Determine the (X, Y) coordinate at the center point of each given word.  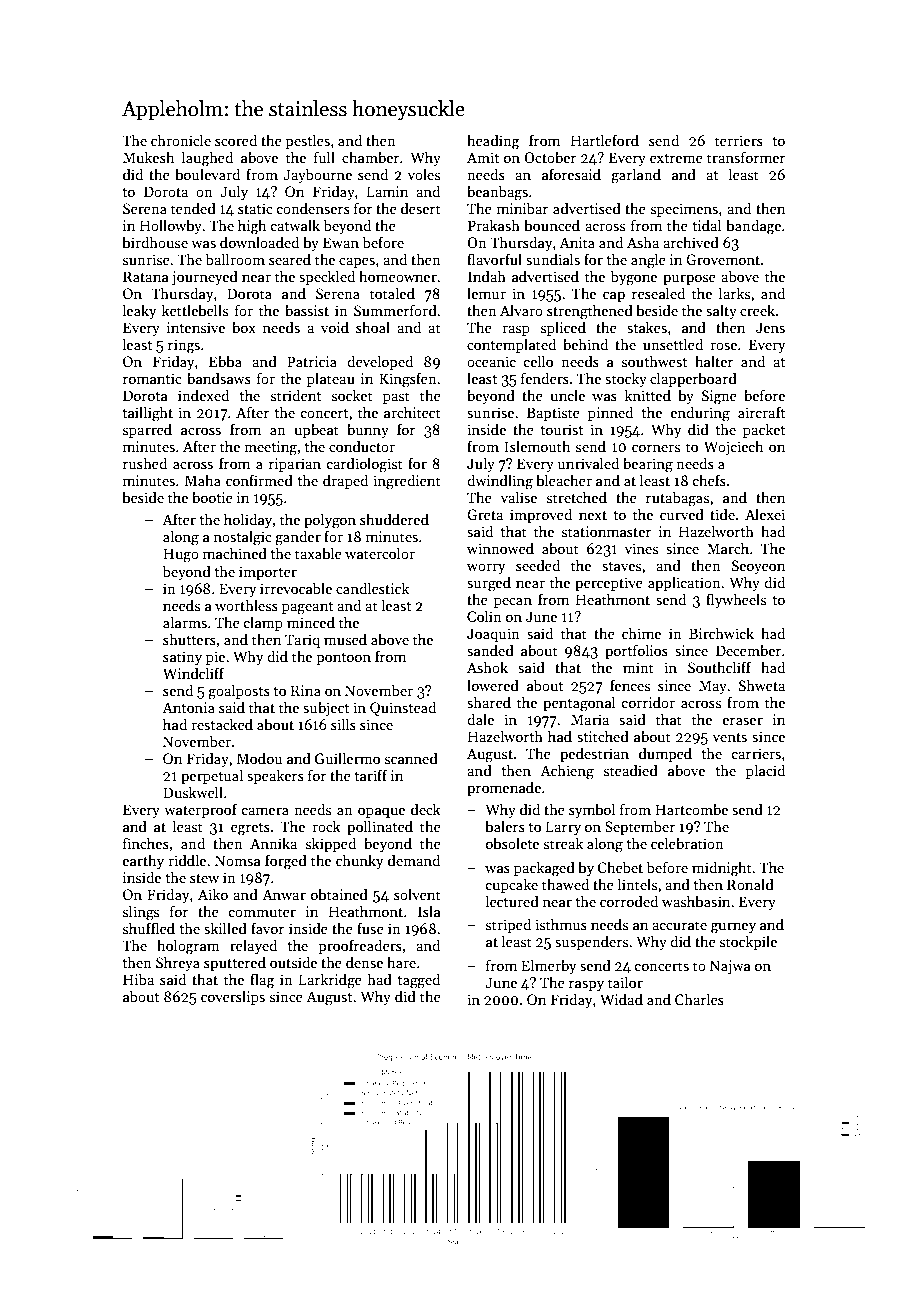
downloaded (259, 242)
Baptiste (553, 414)
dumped (665, 754)
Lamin (387, 191)
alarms (185, 622)
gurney (733, 928)
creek (757, 310)
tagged (419, 981)
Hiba (138, 979)
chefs (709, 480)
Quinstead (403, 708)
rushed (145, 463)
